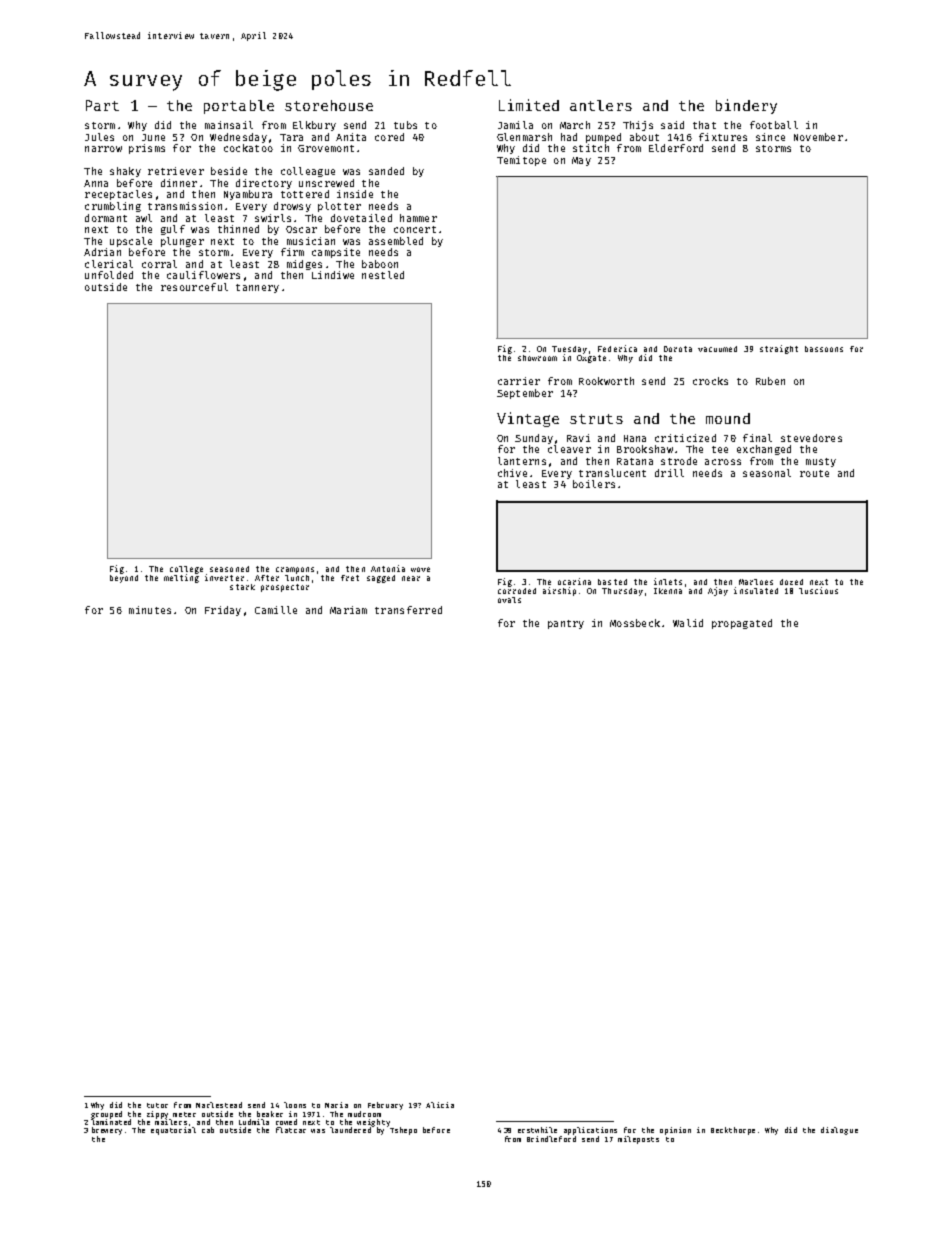  What do you see at coordinates (601, 105) in the page?
I see `antlers` at bounding box center [601, 105].
